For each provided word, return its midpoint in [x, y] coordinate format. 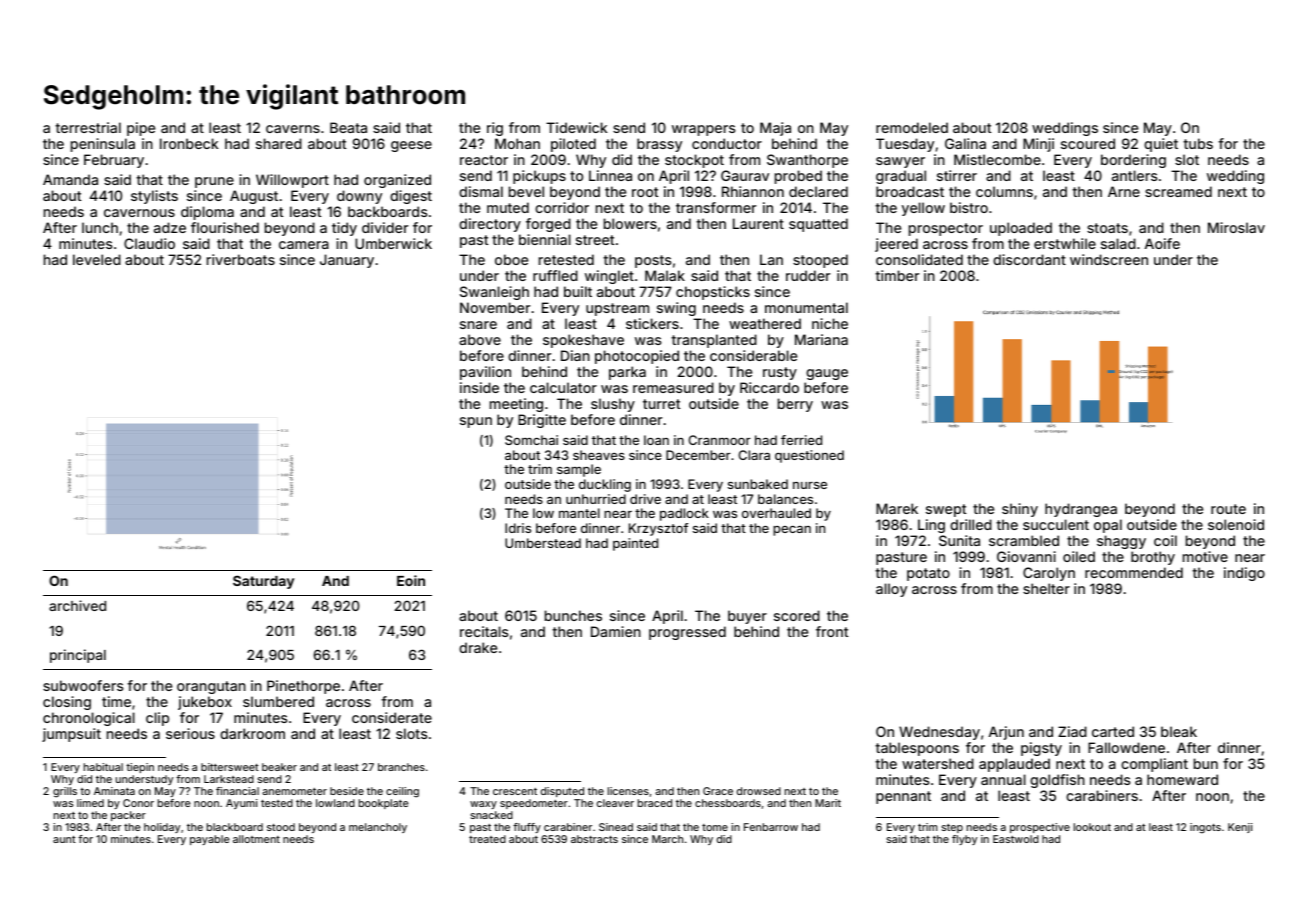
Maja [775, 129]
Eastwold [1016, 839]
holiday [162, 828]
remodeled [912, 127]
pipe [141, 129]
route [1228, 509]
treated [487, 839]
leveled [97, 259]
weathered [765, 323]
